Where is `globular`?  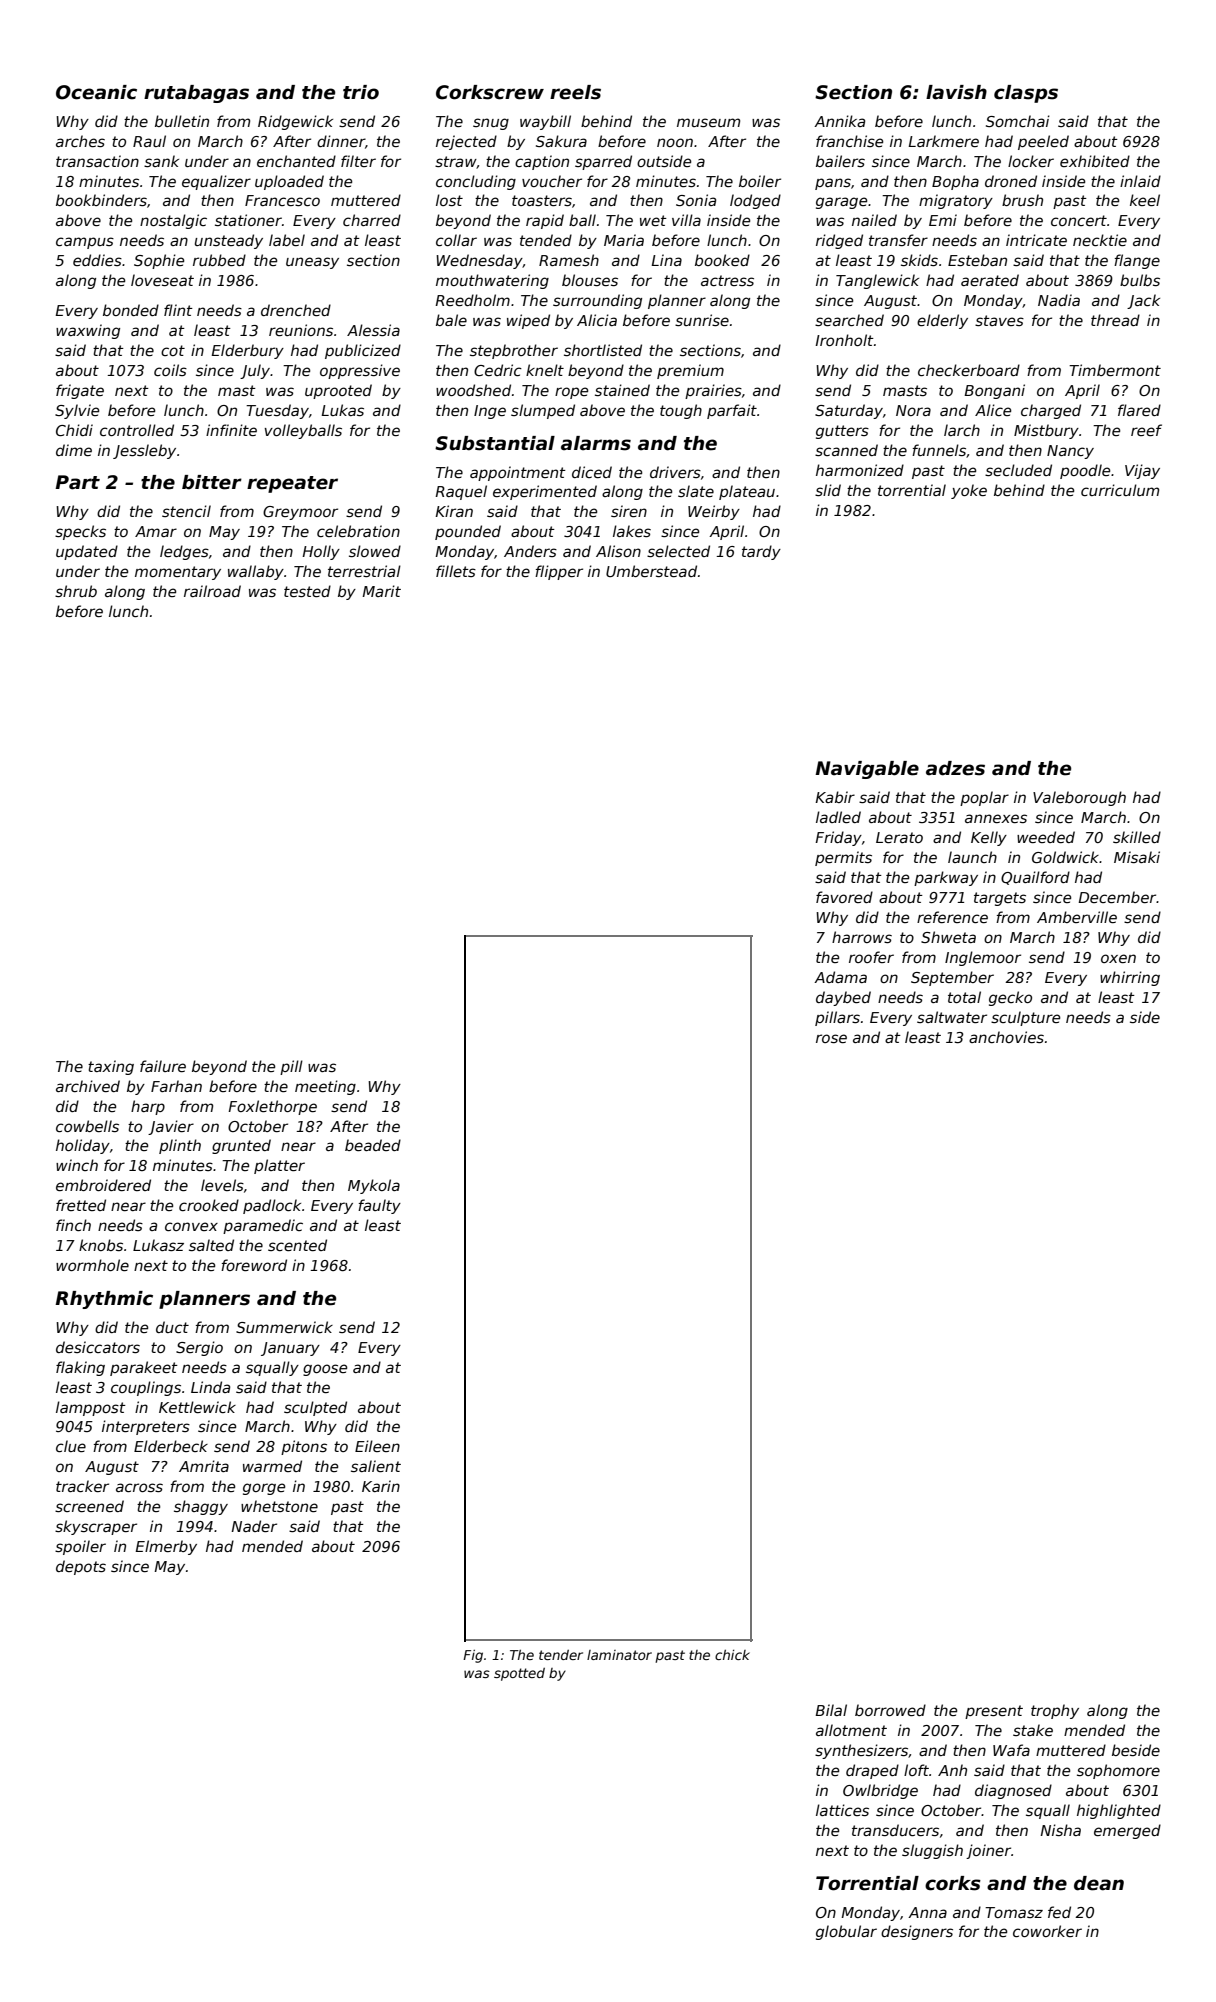
globular is located at coordinates (846, 1932).
